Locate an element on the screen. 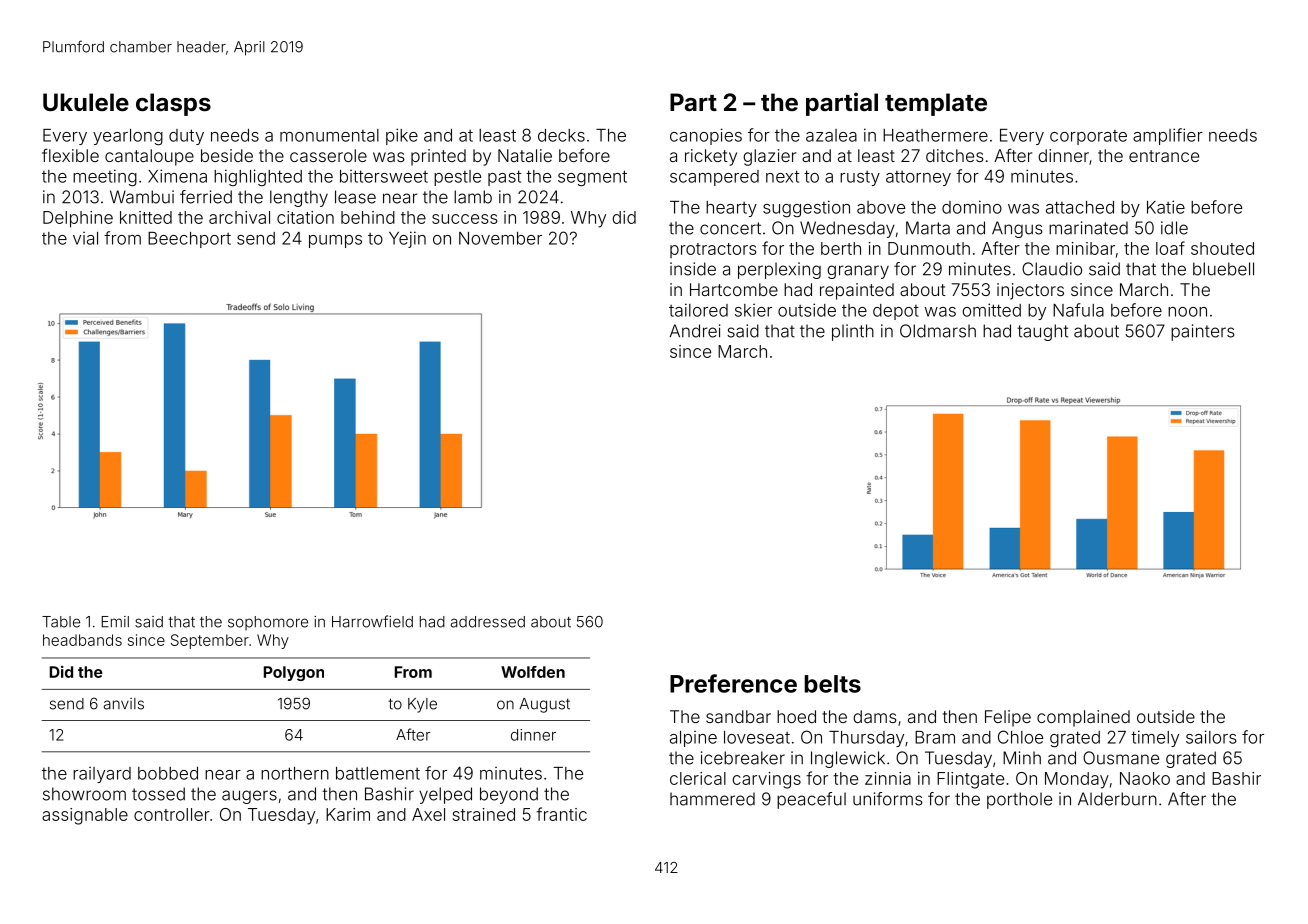 The image size is (1308, 924). peaceful is located at coordinates (811, 800).
